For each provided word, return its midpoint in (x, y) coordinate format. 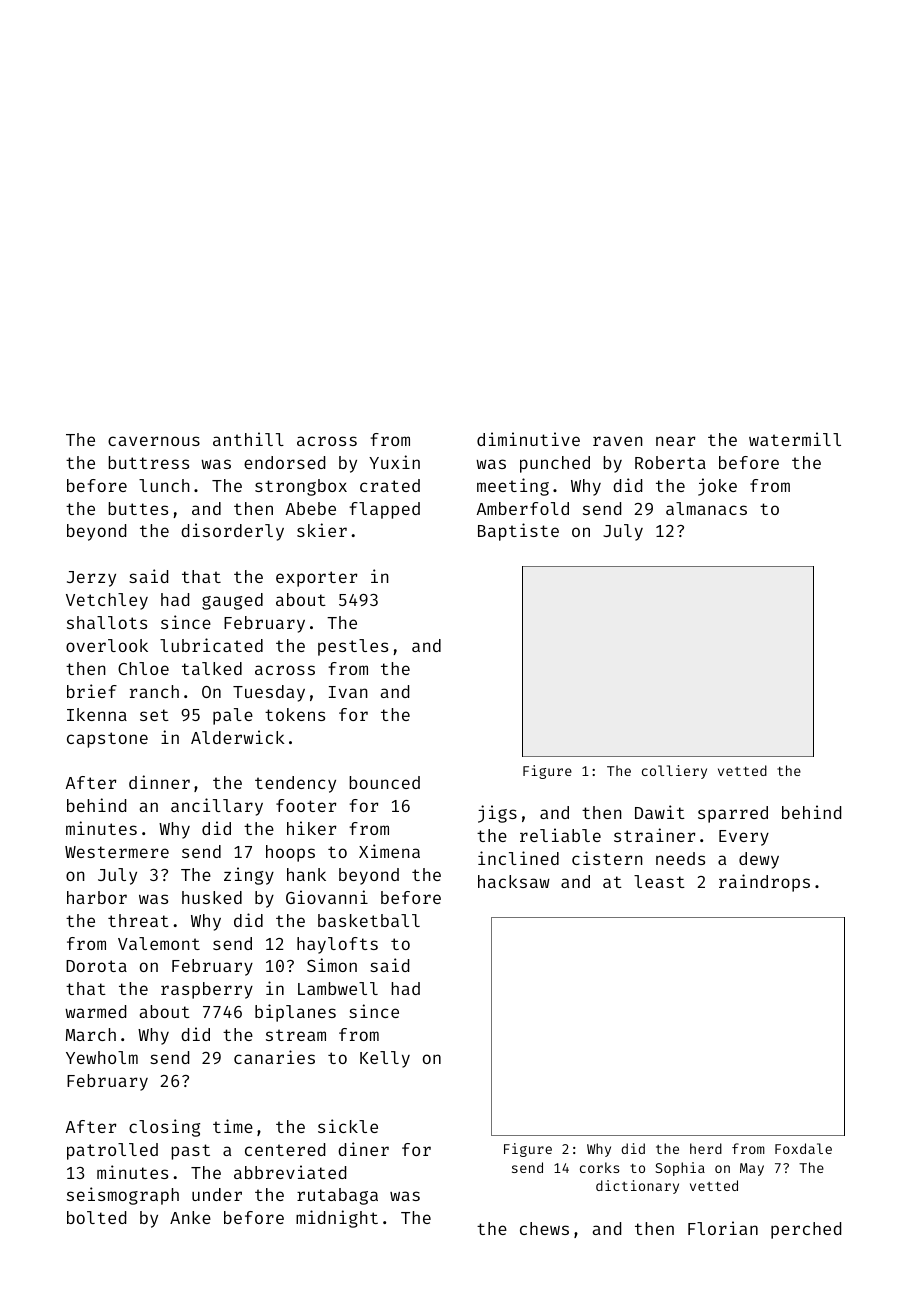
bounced (384, 782)
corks (600, 1167)
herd (706, 1148)
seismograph (123, 1196)
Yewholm (102, 1057)
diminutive (528, 439)
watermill (795, 439)
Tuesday (269, 693)
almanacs (706, 508)
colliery (674, 772)
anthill (248, 439)
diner (363, 1149)
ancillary (217, 807)
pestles (353, 647)
